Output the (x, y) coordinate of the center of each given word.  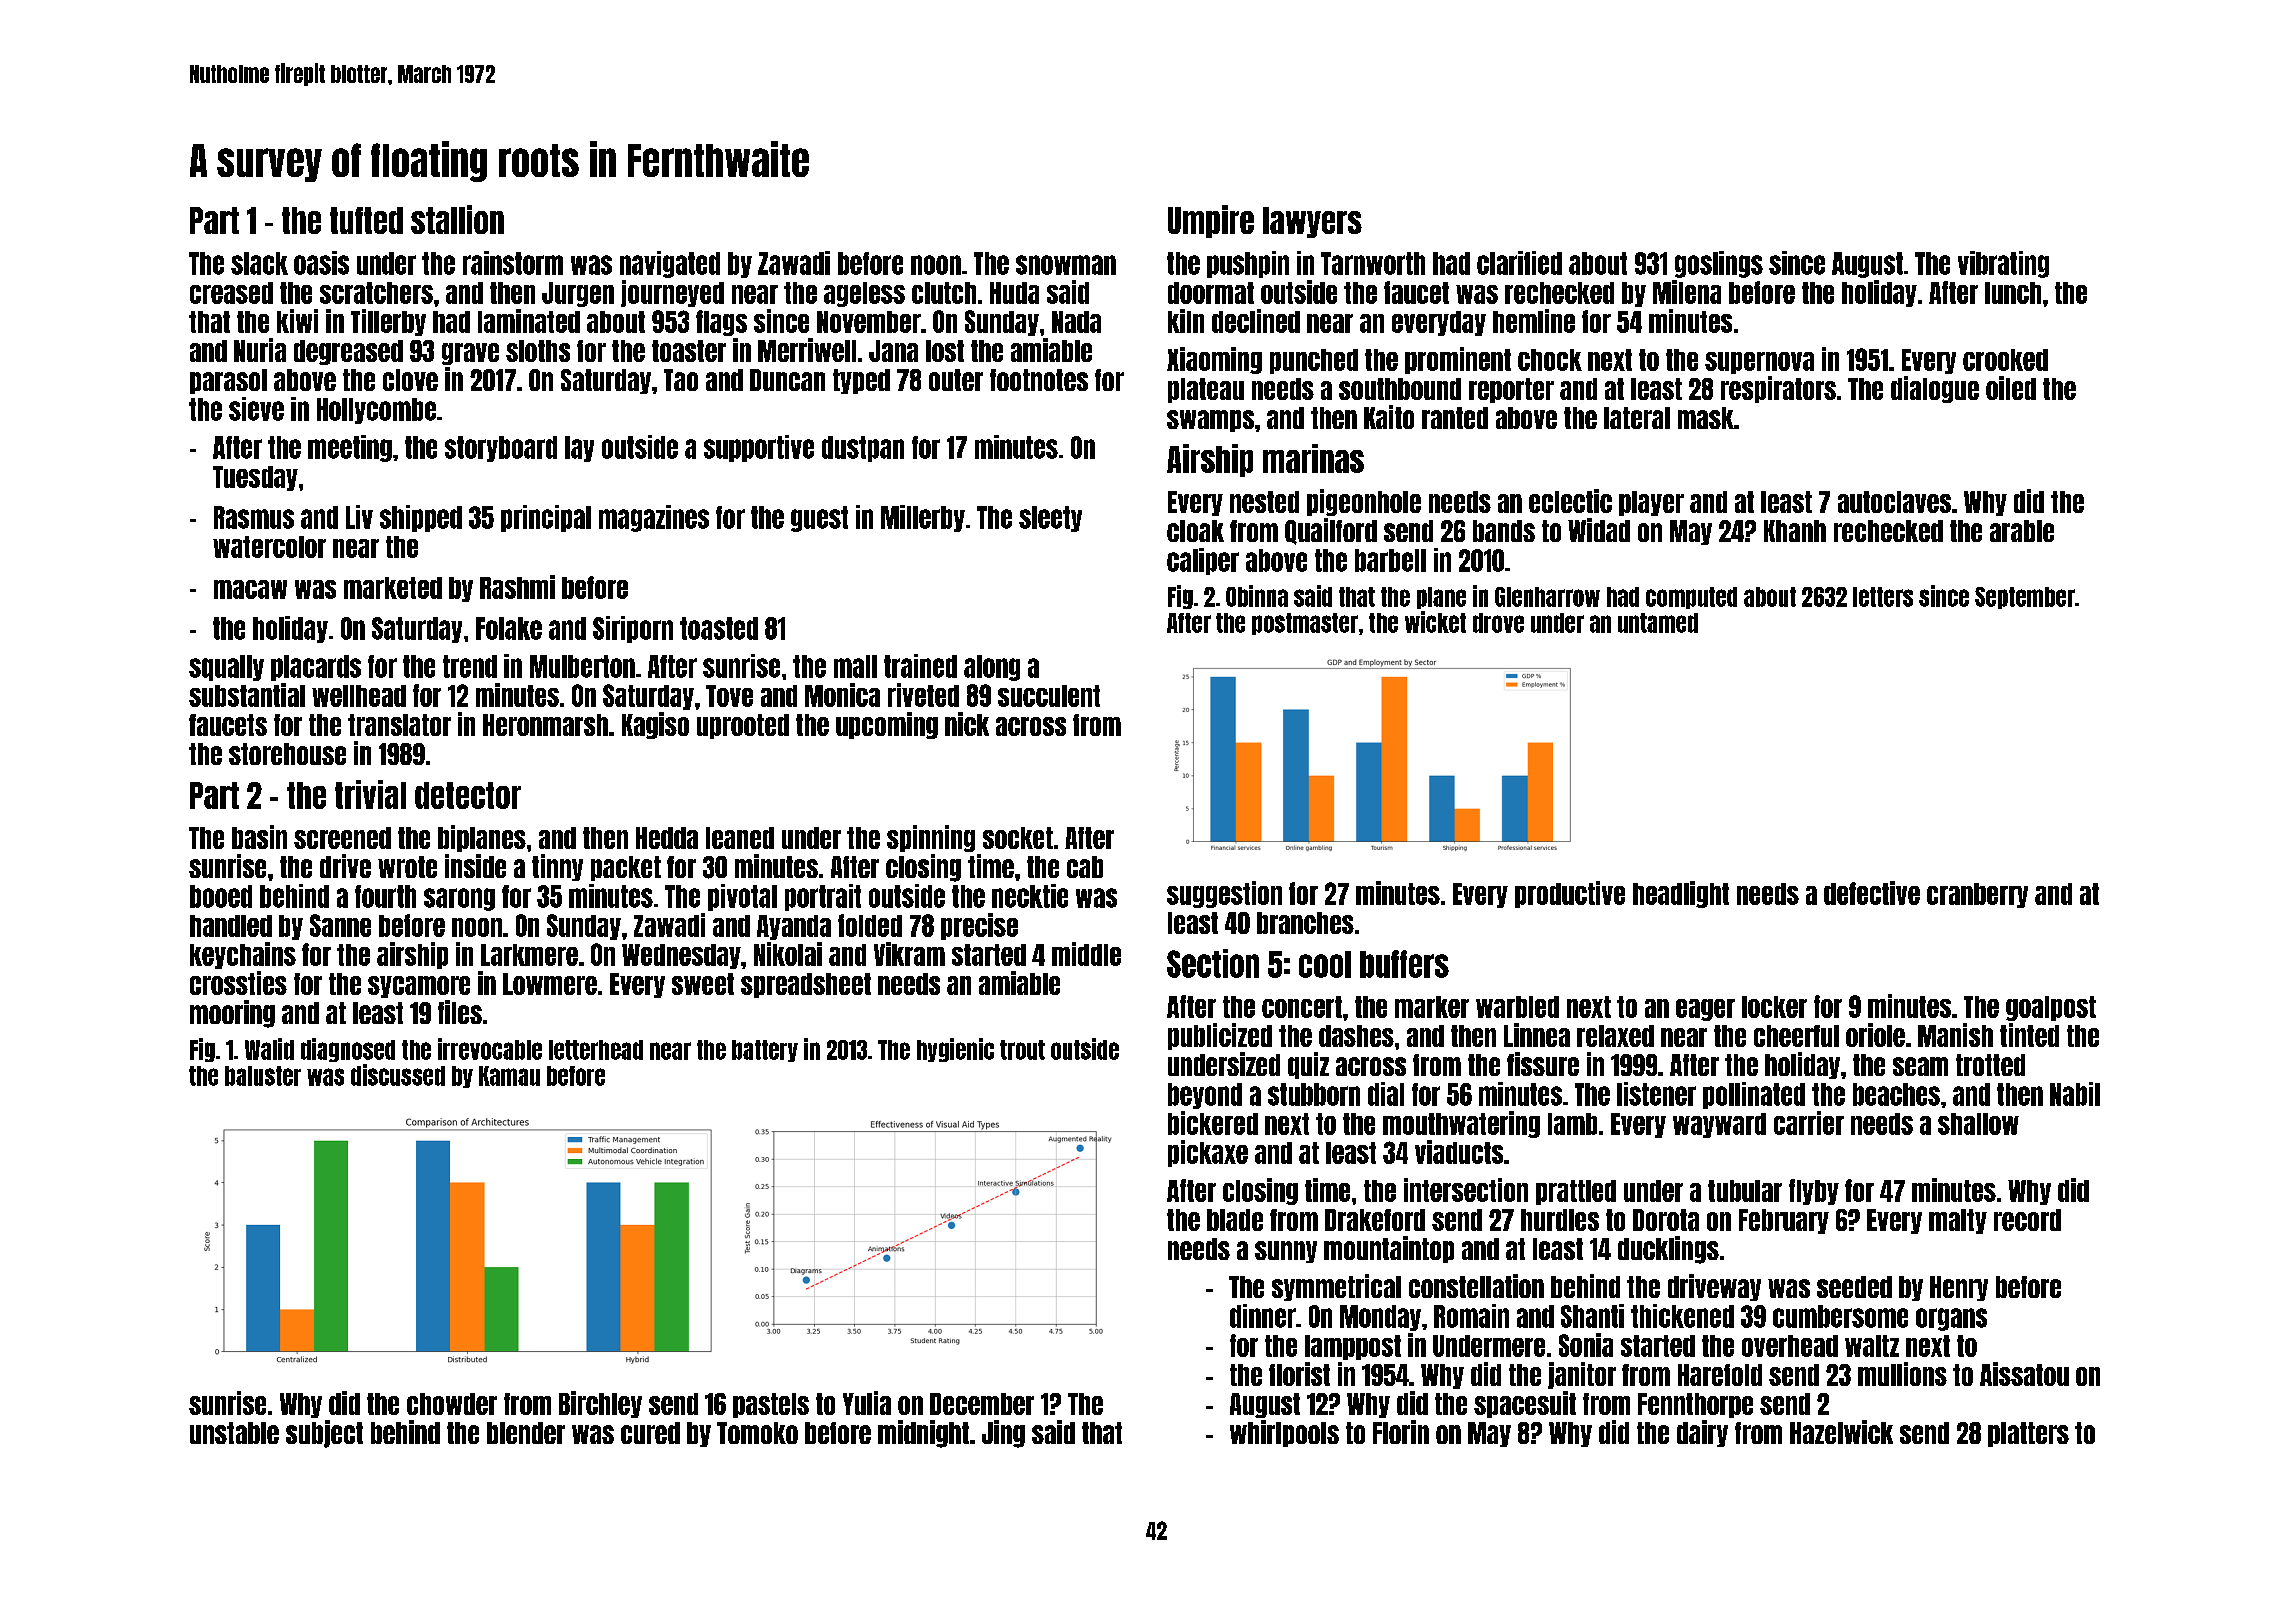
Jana (893, 351)
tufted (366, 220)
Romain (1471, 1316)
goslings (1719, 264)
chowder (452, 1404)
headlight (1681, 894)
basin (259, 837)
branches (1305, 923)
